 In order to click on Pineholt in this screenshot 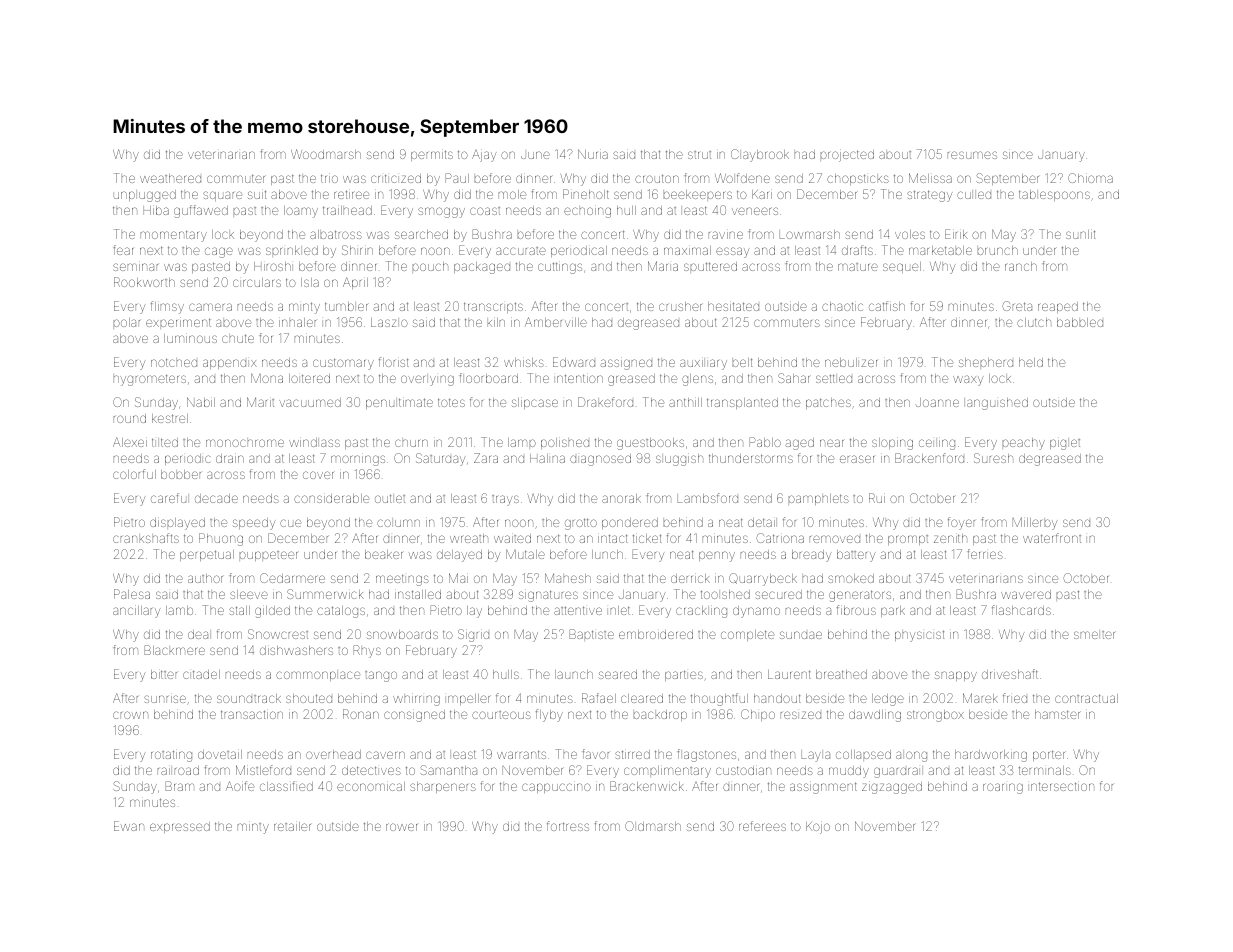, I will do `click(586, 194)`.
